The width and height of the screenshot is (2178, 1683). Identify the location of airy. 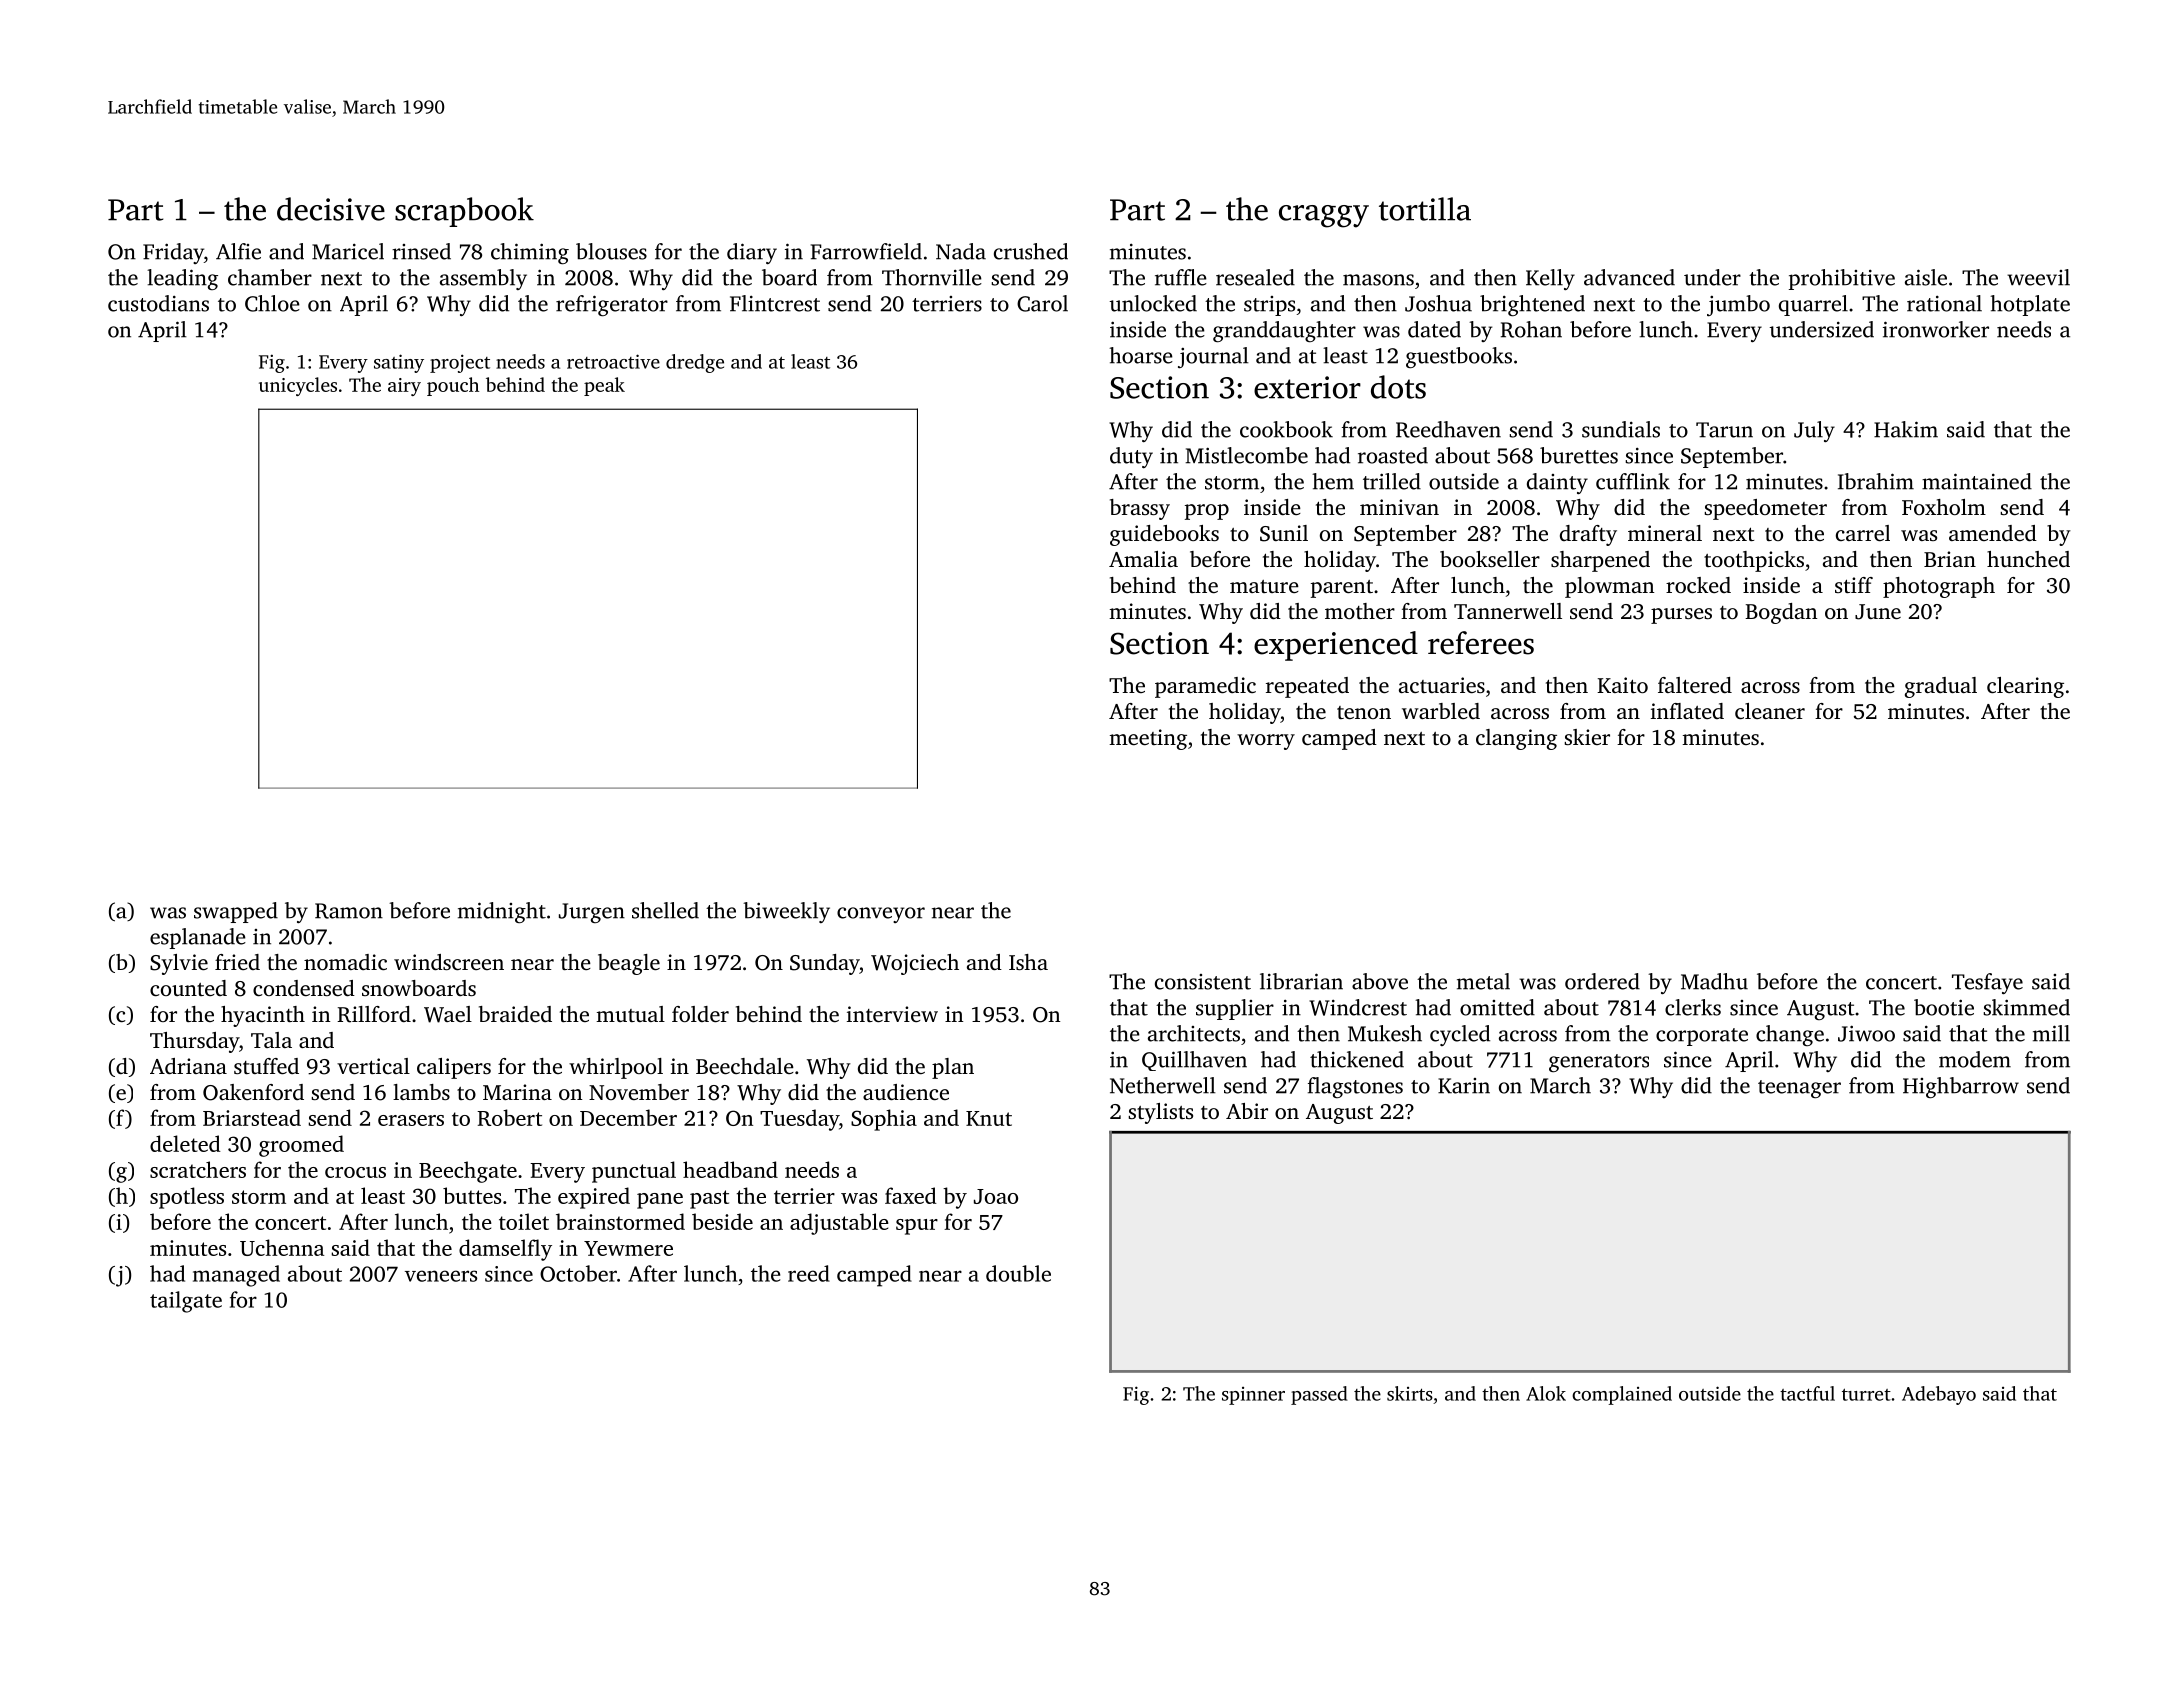
(404, 387).
